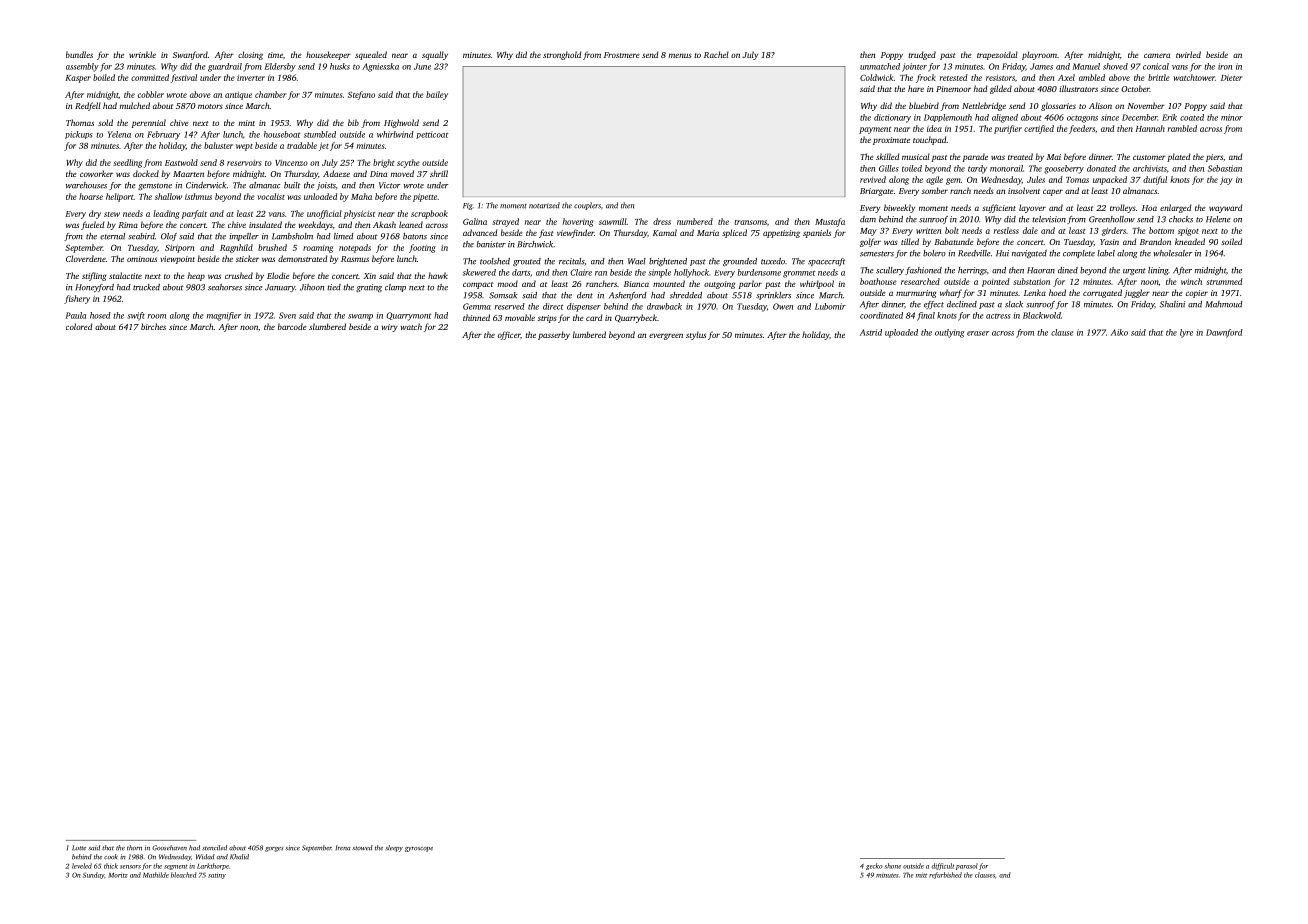 The image size is (1308, 924). What do you see at coordinates (509, 335) in the screenshot?
I see `officer` at bounding box center [509, 335].
